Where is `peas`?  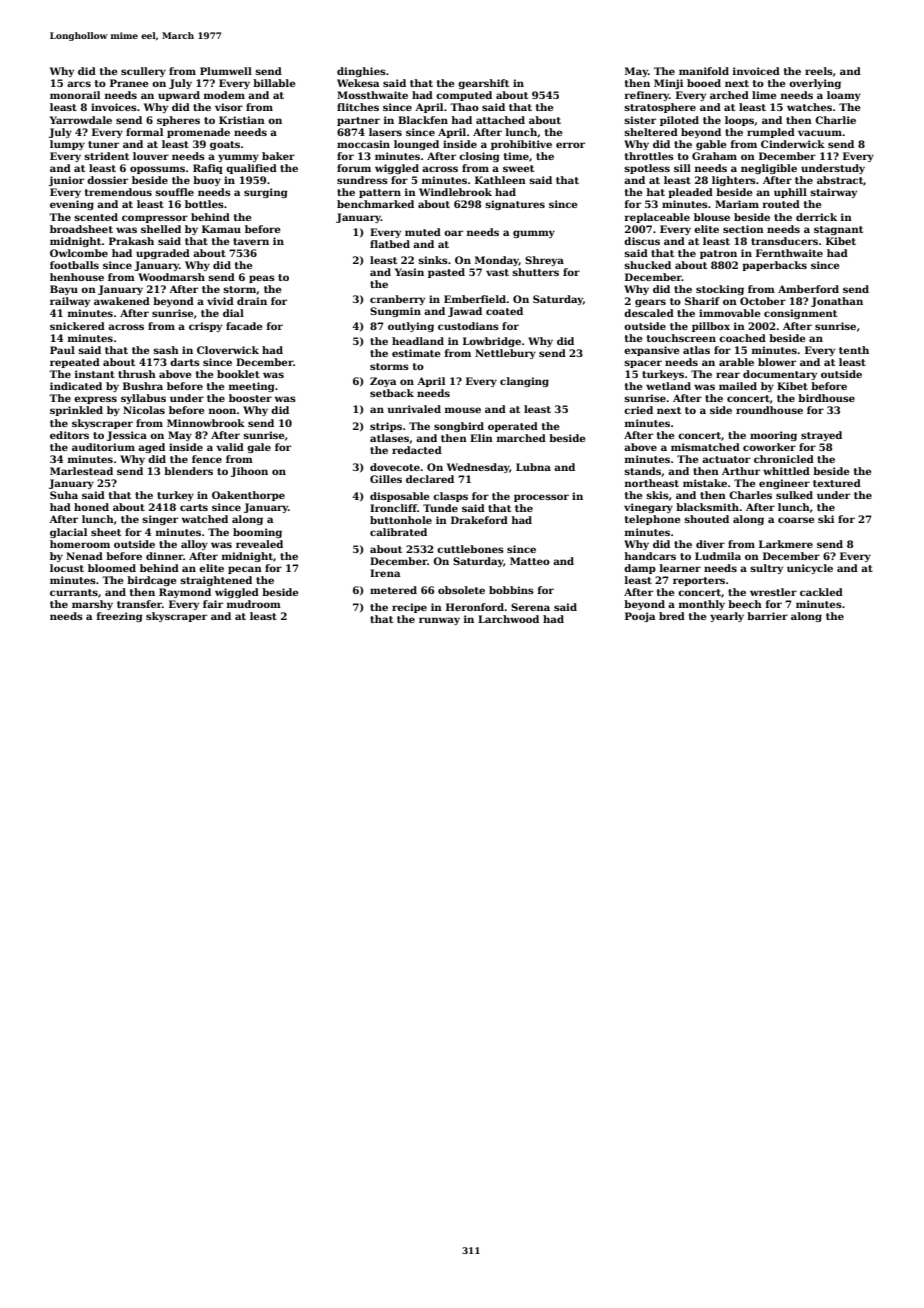 peas is located at coordinates (262, 279).
